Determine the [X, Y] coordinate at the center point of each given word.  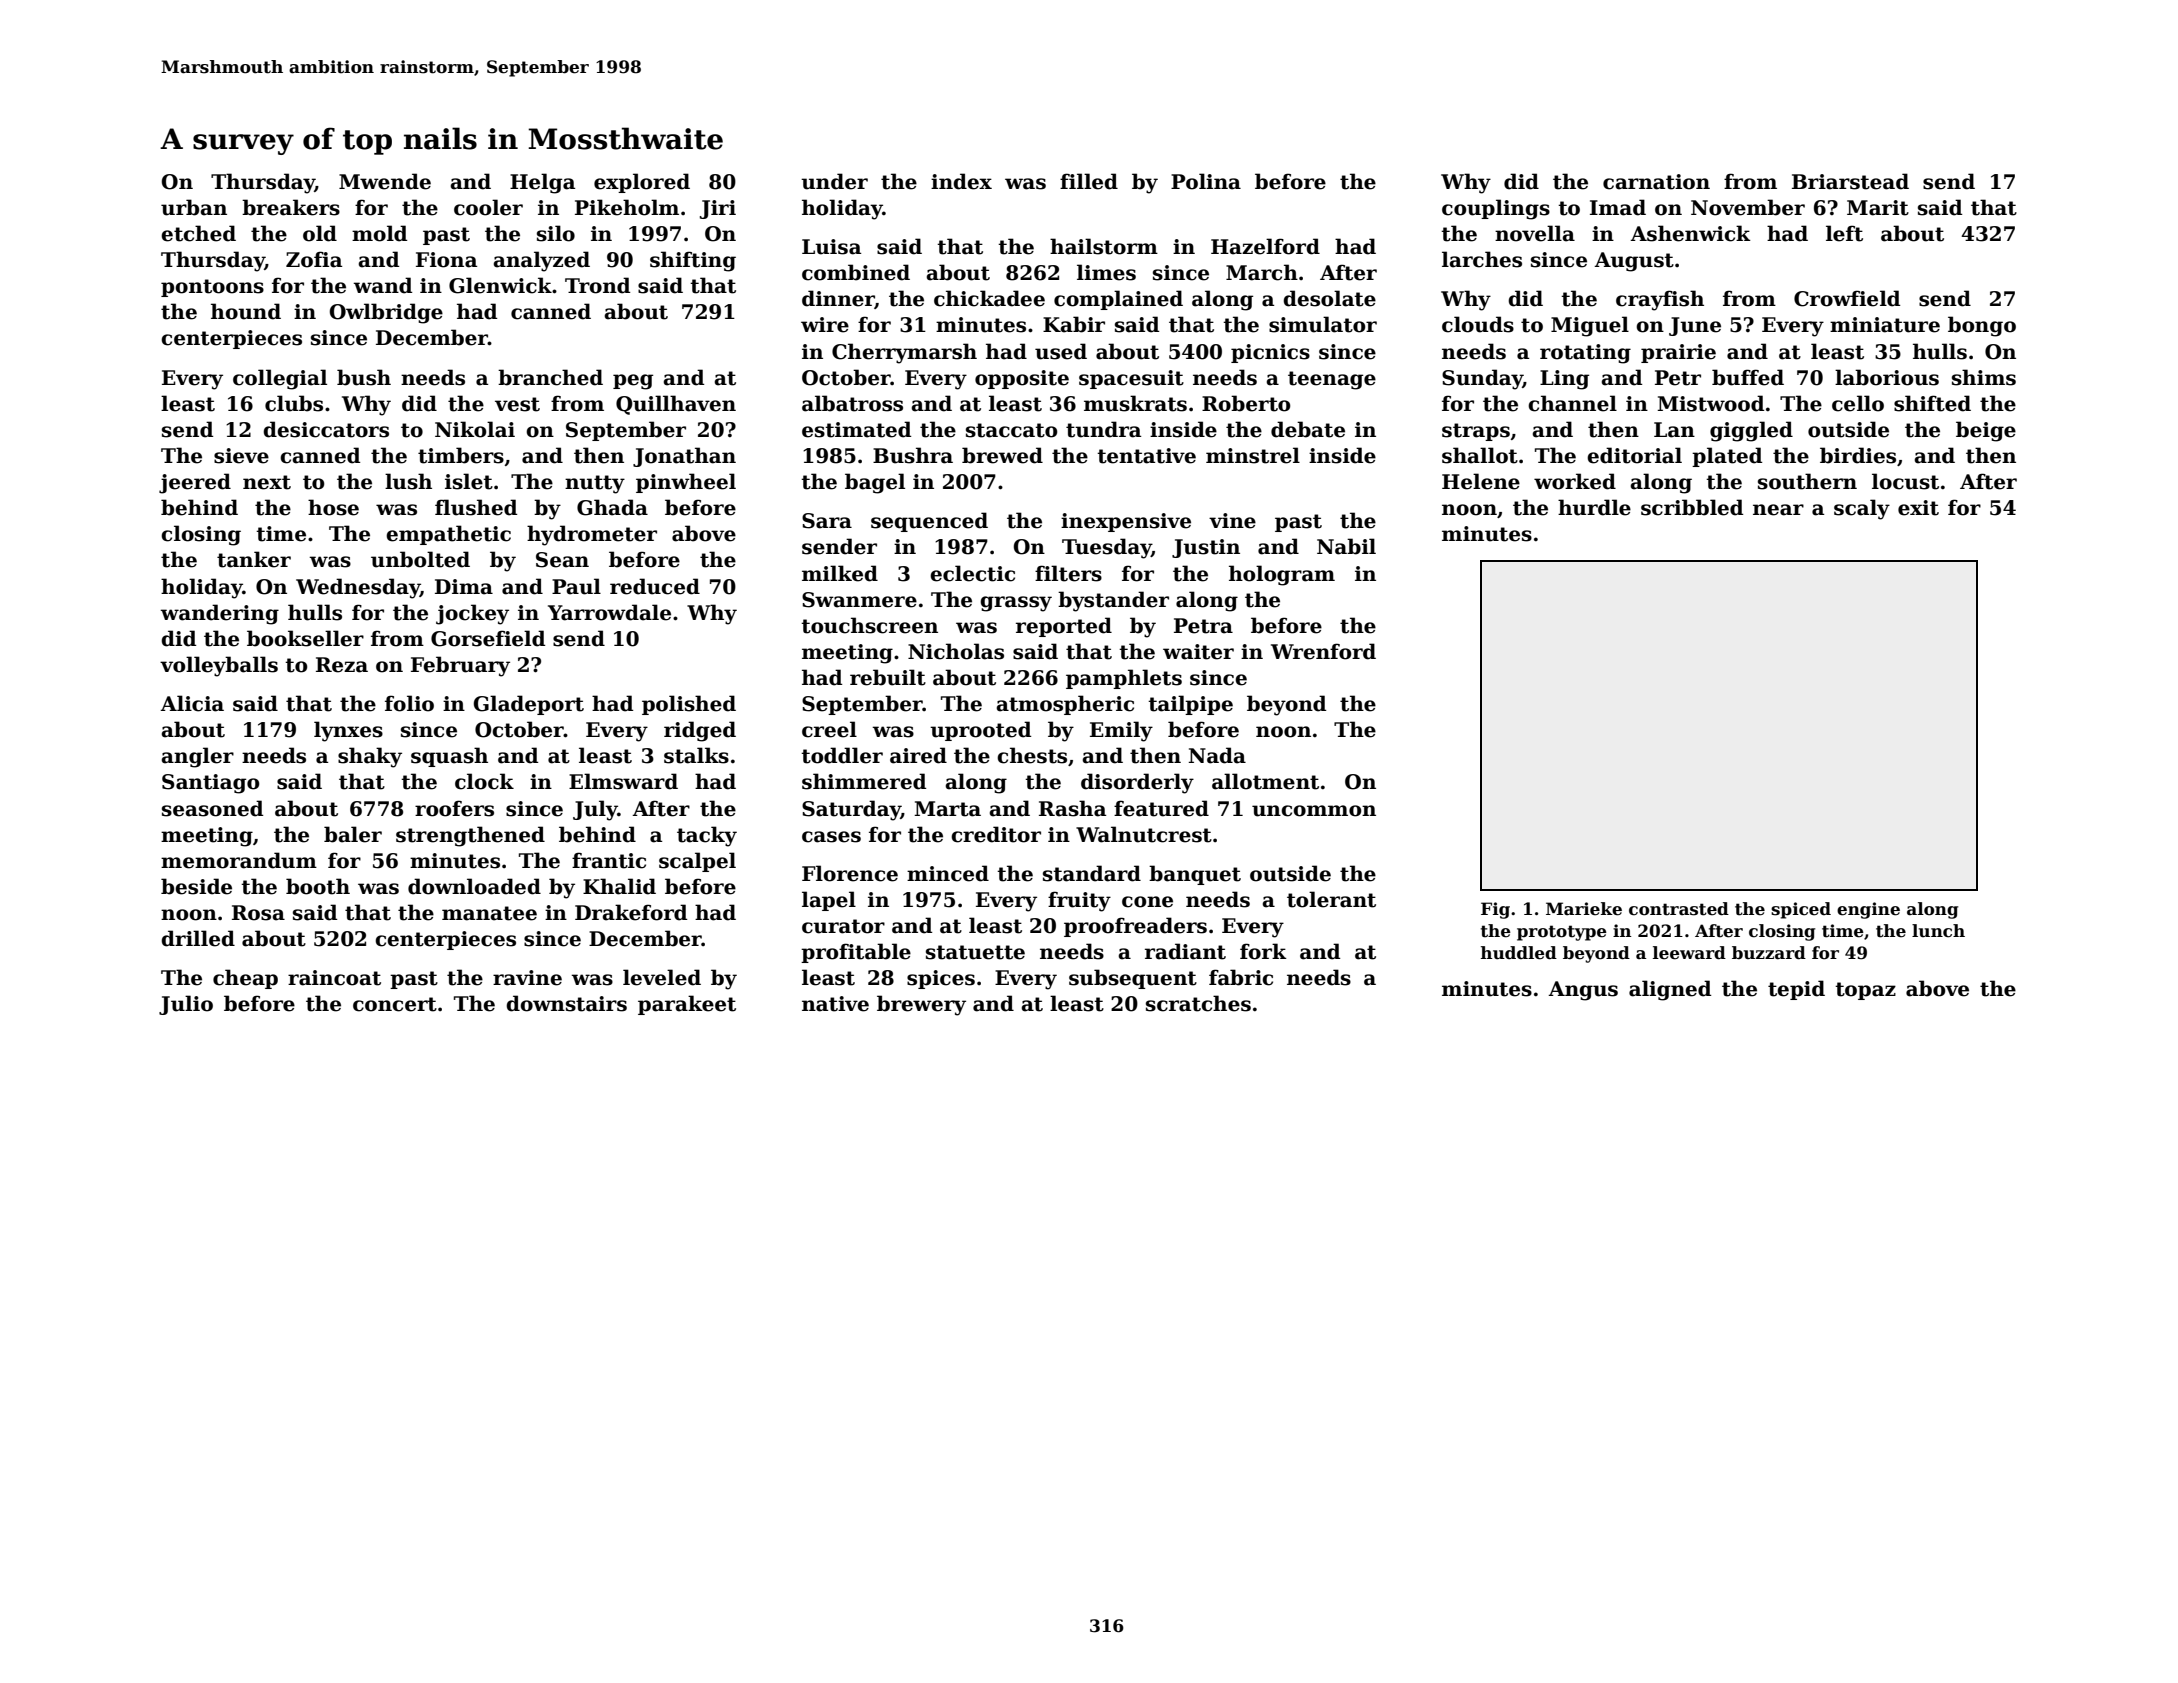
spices [941, 979]
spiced [1801, 910]
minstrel [1253, 455]
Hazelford [1265, 246]
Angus [1583, 991]
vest [517, 404]
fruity [1079, 901]
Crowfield [1847, 298]
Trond [597, 285]
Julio [186, 1005]
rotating [1585, 354]
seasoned [212, 808]
